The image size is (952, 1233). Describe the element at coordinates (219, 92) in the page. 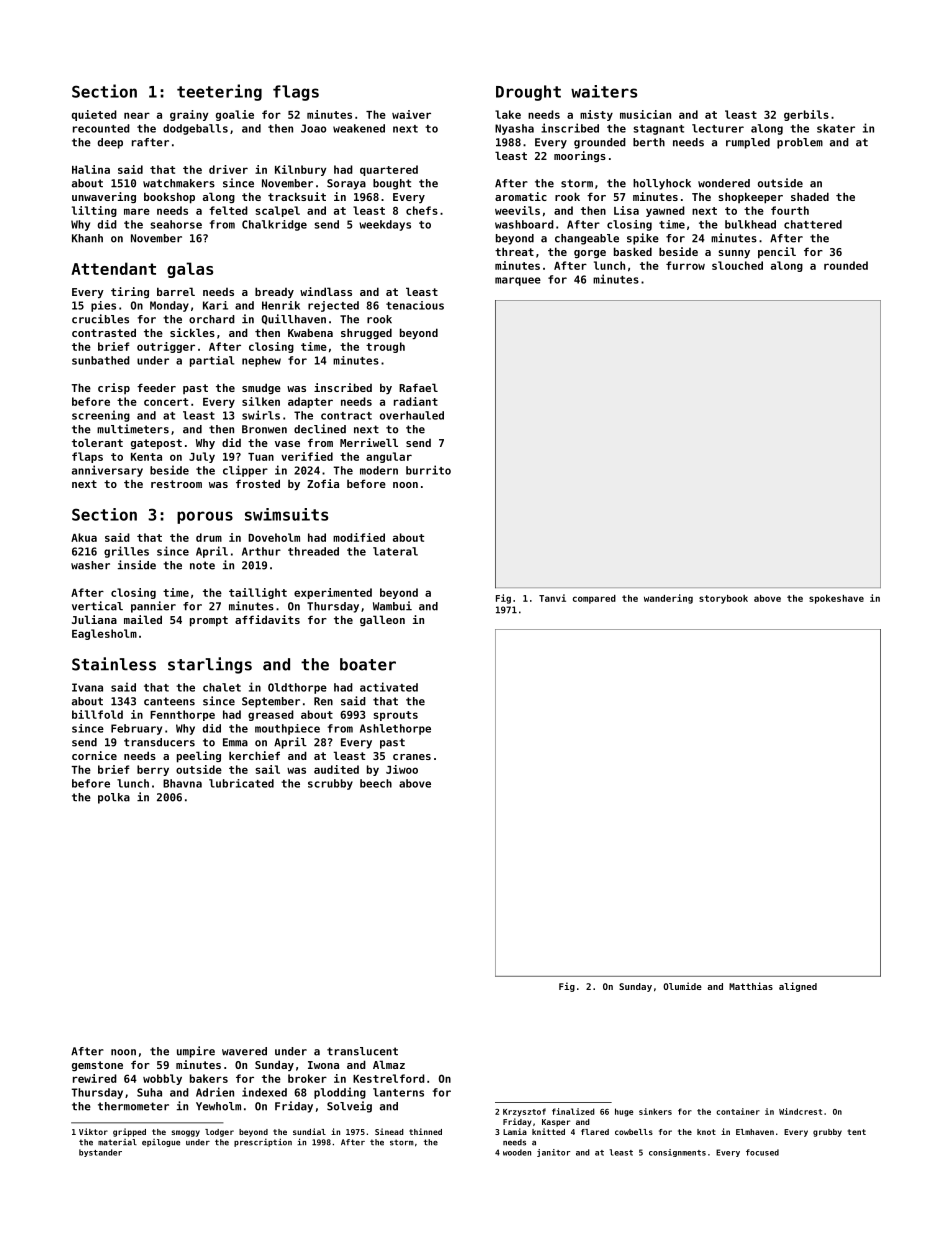

I see `teetering` at that location.
